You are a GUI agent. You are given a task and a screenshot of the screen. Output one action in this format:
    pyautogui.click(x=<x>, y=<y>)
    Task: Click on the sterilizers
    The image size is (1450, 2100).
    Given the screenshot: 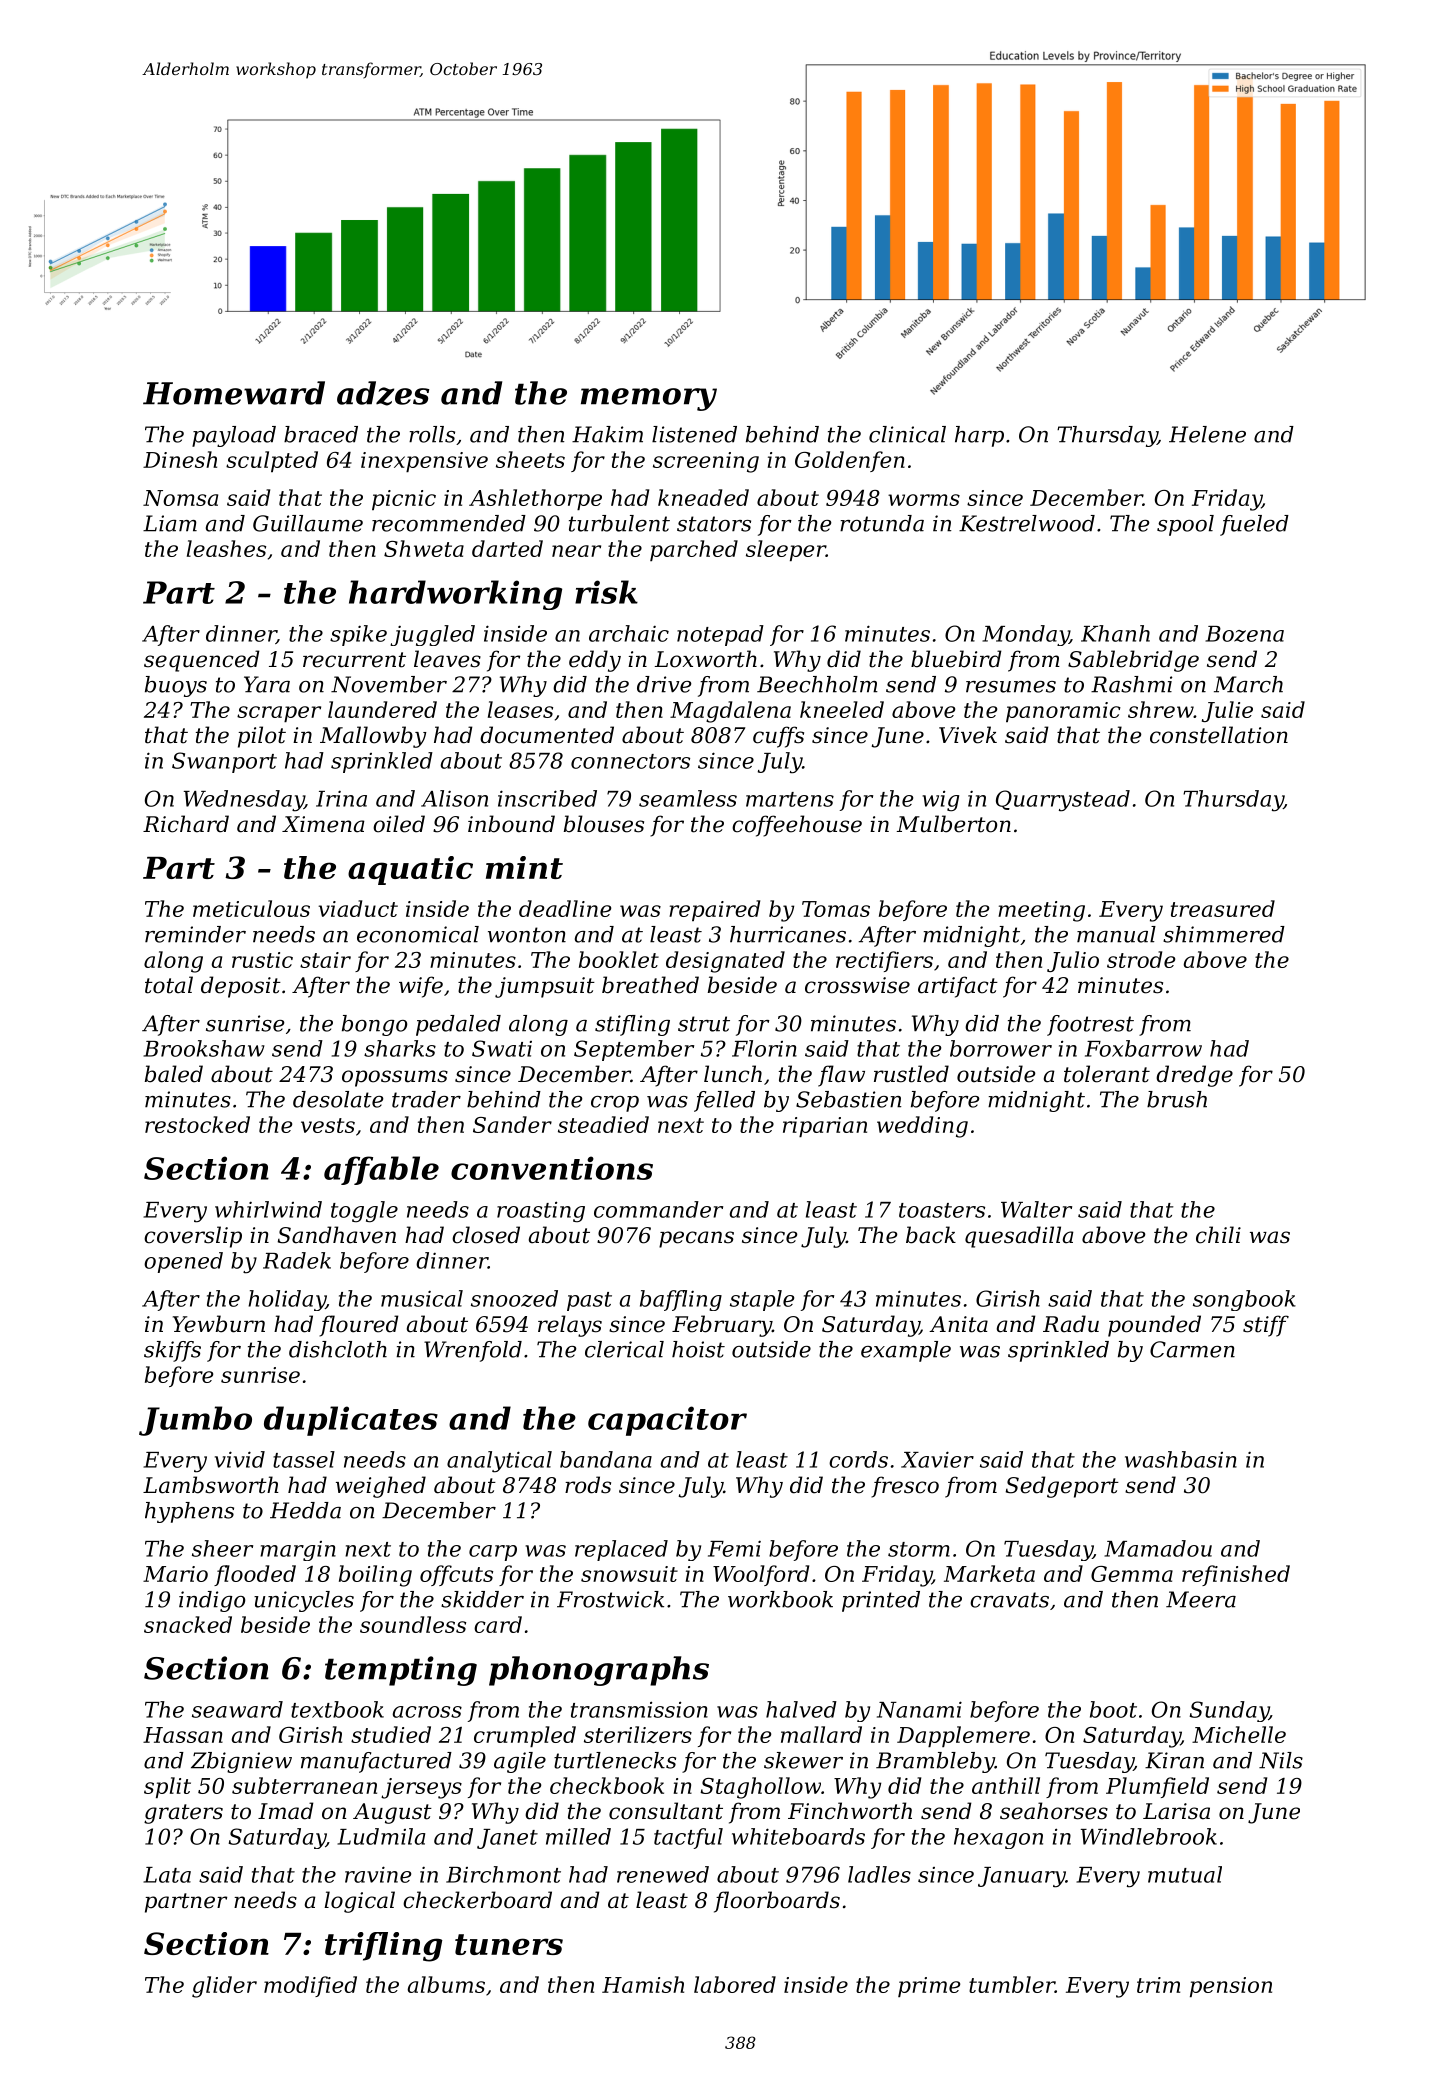 What is the action you would take?
    pyautogui.click(x=638, y=1735)
